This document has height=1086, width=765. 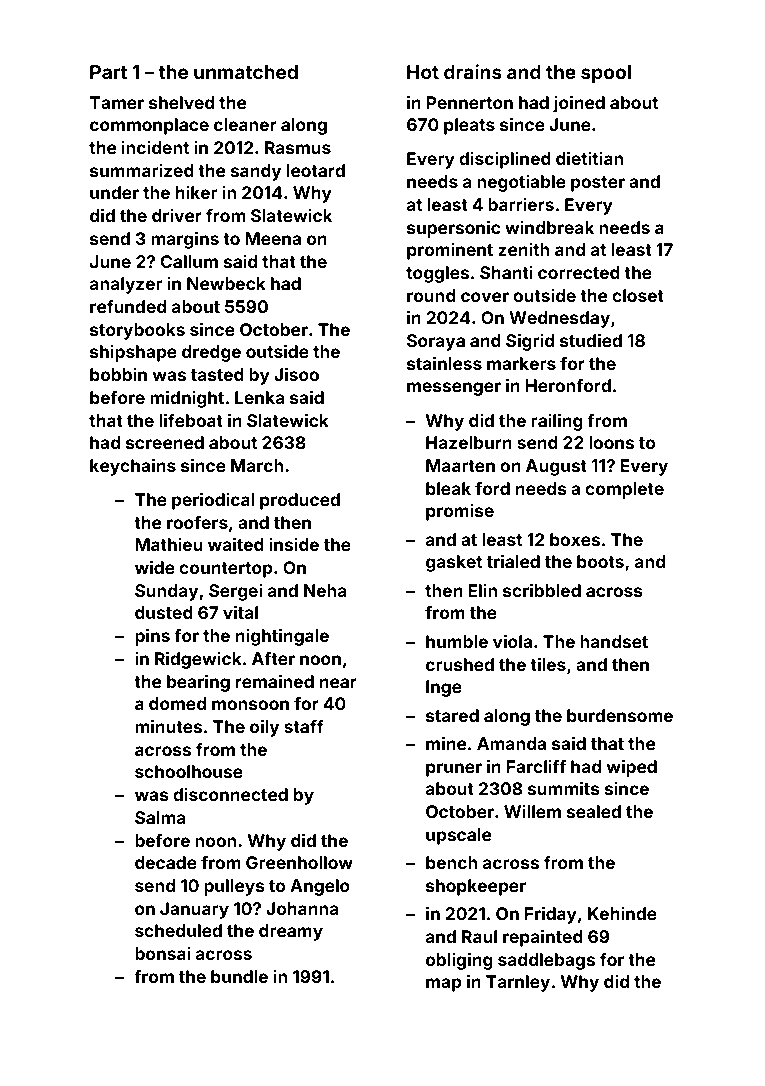 What do you see at coordinates (234, 887) in the document?
I see `pulleys` at bounding box center [234, 887].
